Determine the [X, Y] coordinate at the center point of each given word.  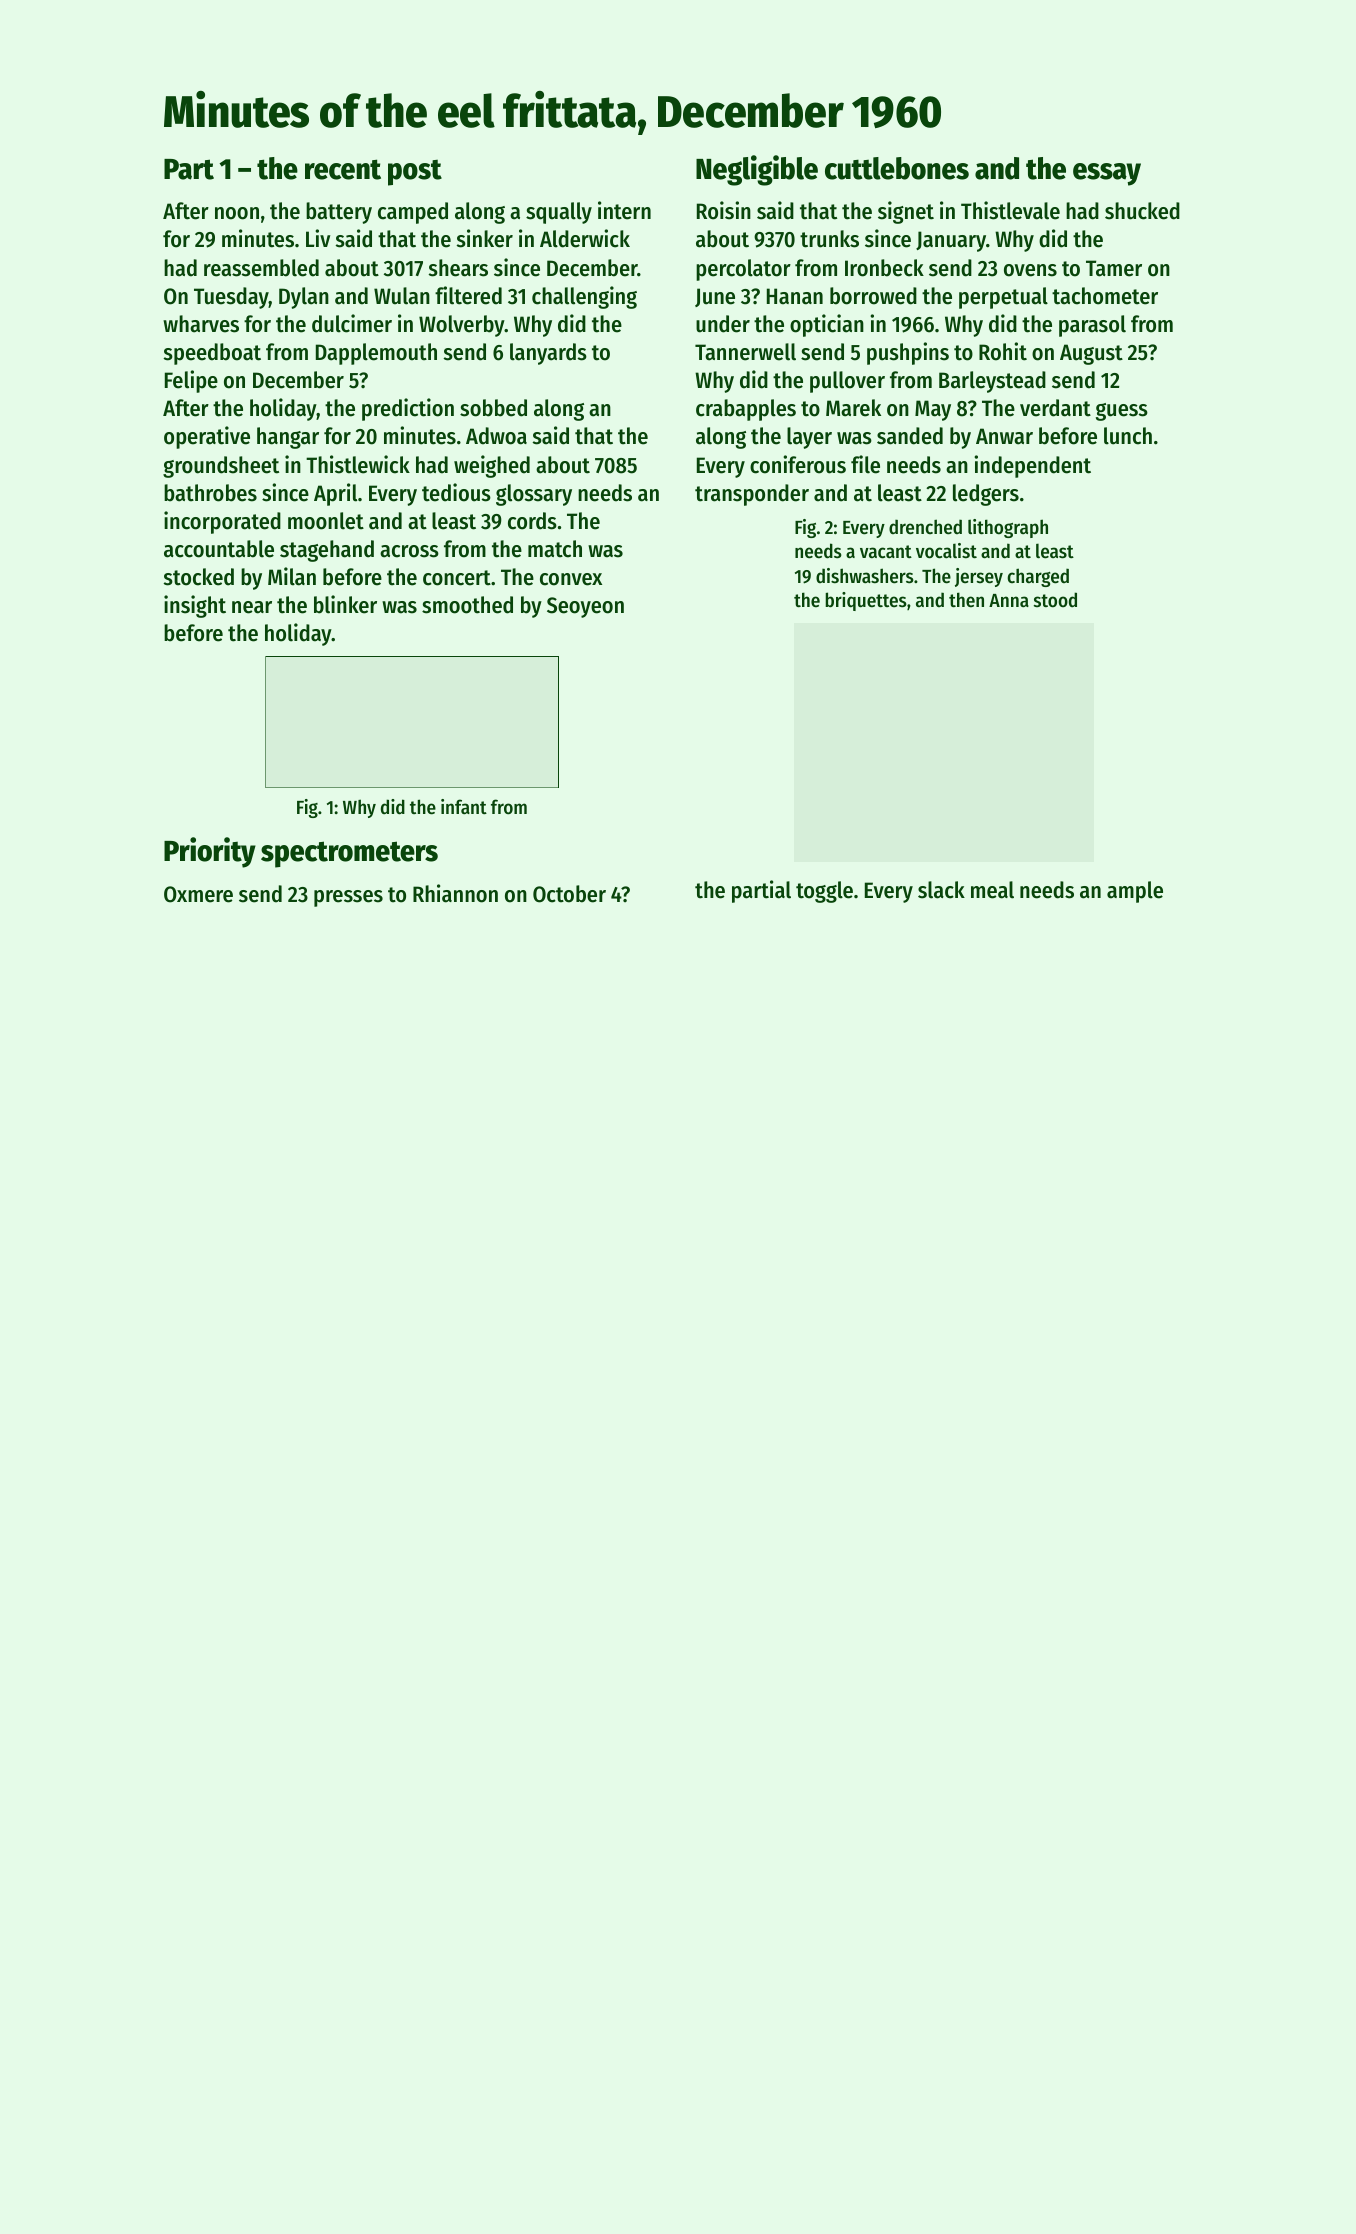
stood [1055, 600]
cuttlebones [897, 168]
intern [624, 210]
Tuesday [231, 298]
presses [348, 898]
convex [571, 579]
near [252, 607]
